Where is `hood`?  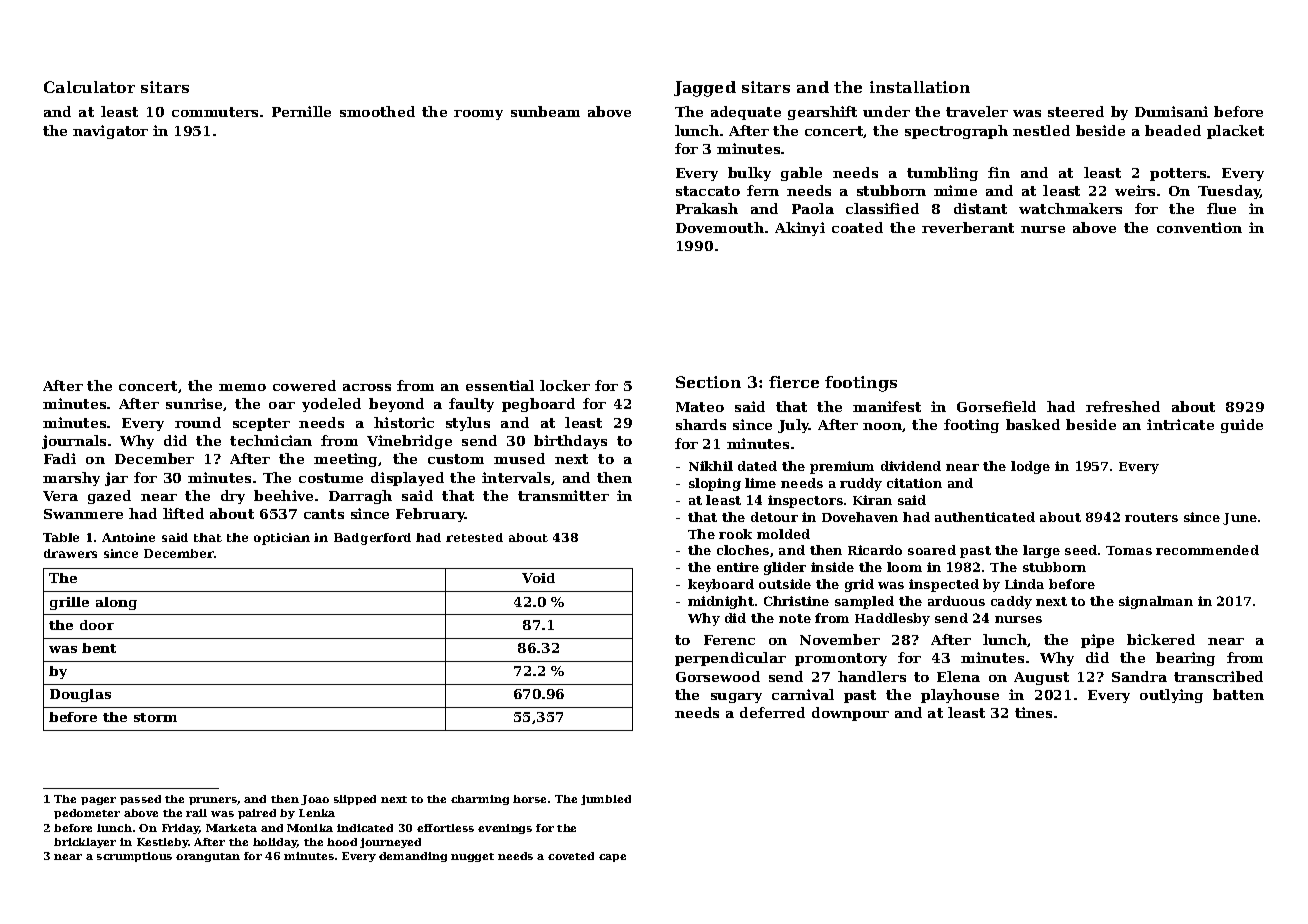 hood is located at coordinates (342, 842).
